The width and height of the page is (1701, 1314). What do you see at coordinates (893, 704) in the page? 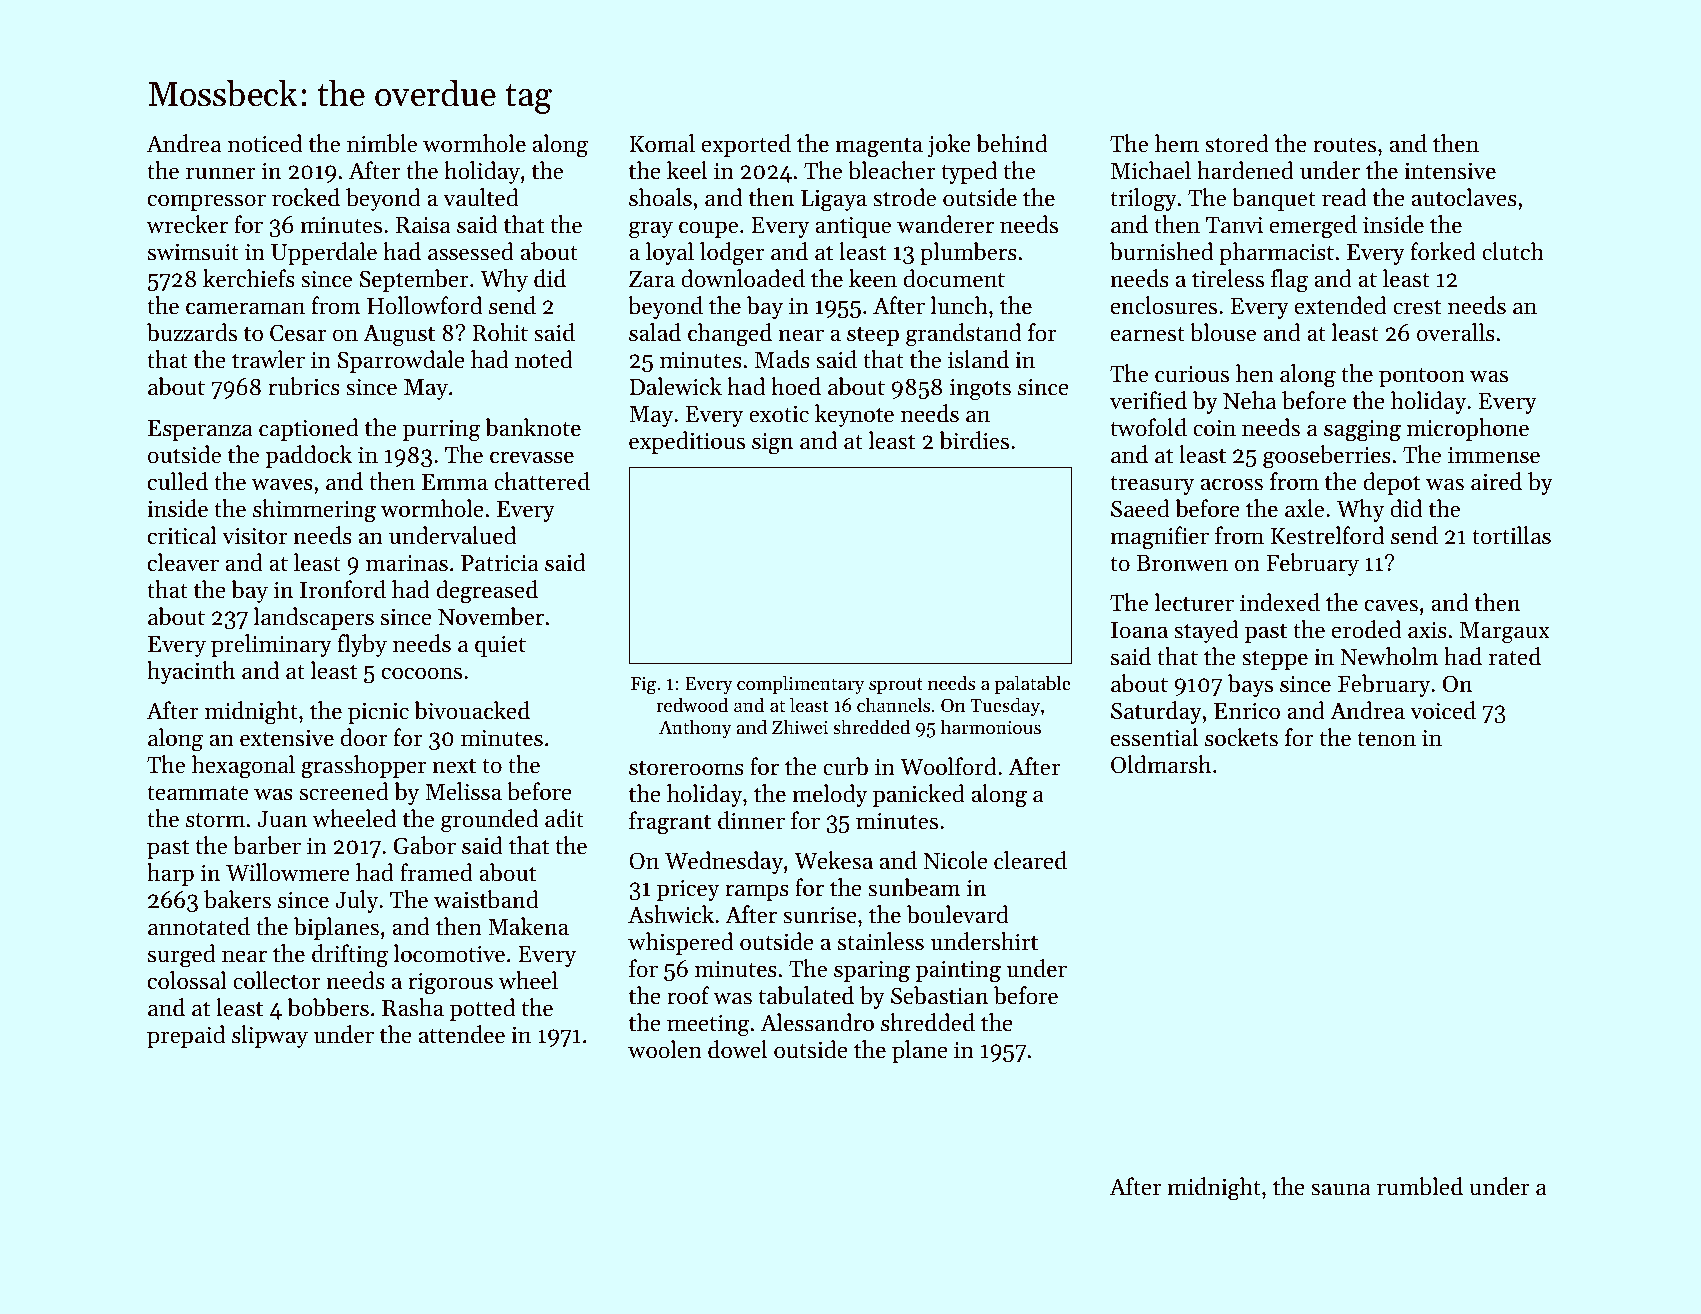
I see `channels` at bounding box center [893, 704].
